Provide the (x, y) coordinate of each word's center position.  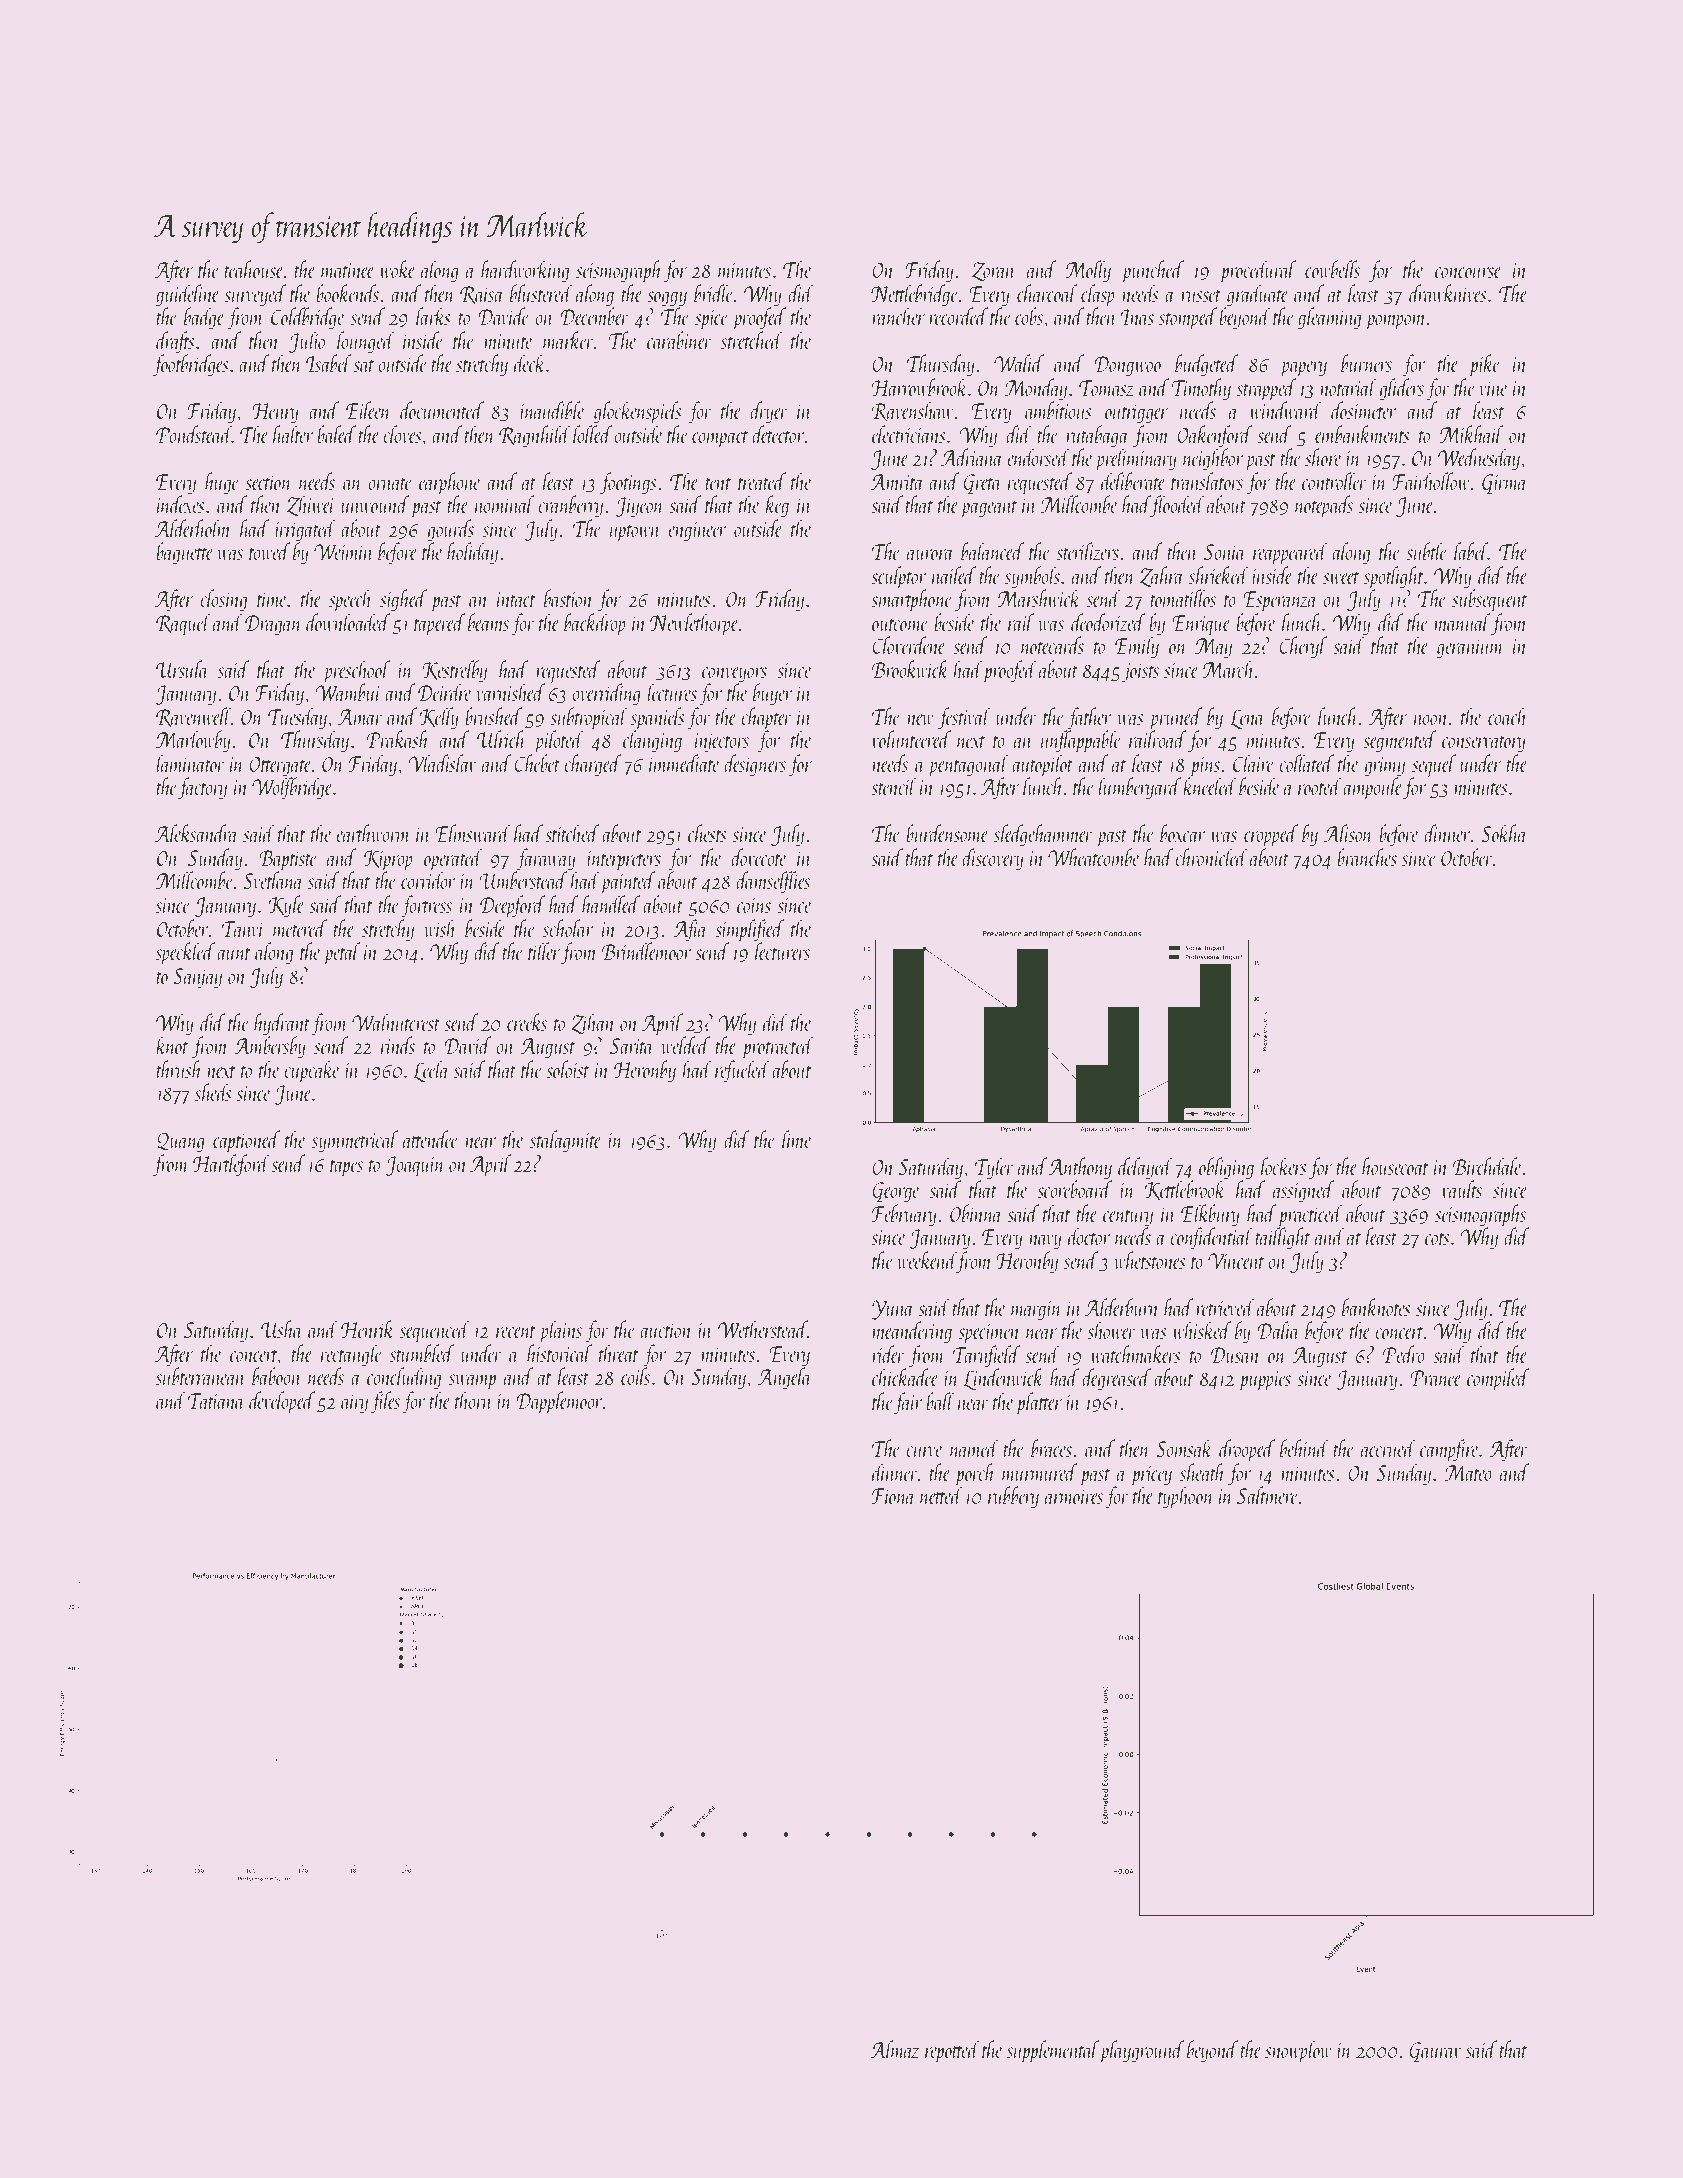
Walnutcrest (396, 1022)
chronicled (1211, 857)
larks (433, 316)
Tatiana (216, 1401)
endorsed (1038, 457)
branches (1367, 857)
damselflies (773, 882)
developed (282, 1402)
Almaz (894, 2049)
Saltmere (1267, 1495)
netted (941, 1495)
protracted (778, 1047)
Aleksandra (196, 833)
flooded (1178, 506)
